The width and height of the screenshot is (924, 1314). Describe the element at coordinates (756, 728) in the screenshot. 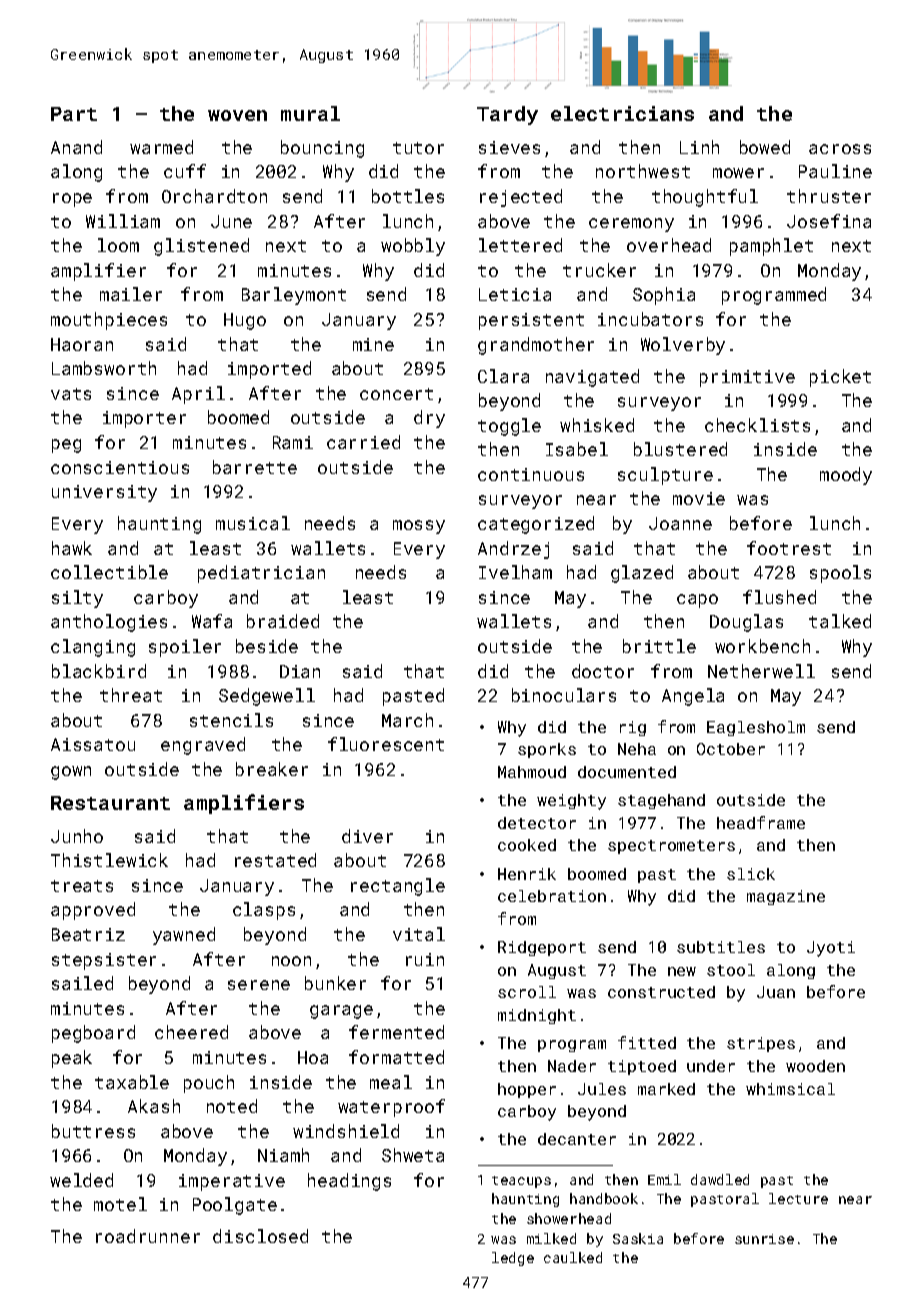

I see `Eaglesholm` at that location.
